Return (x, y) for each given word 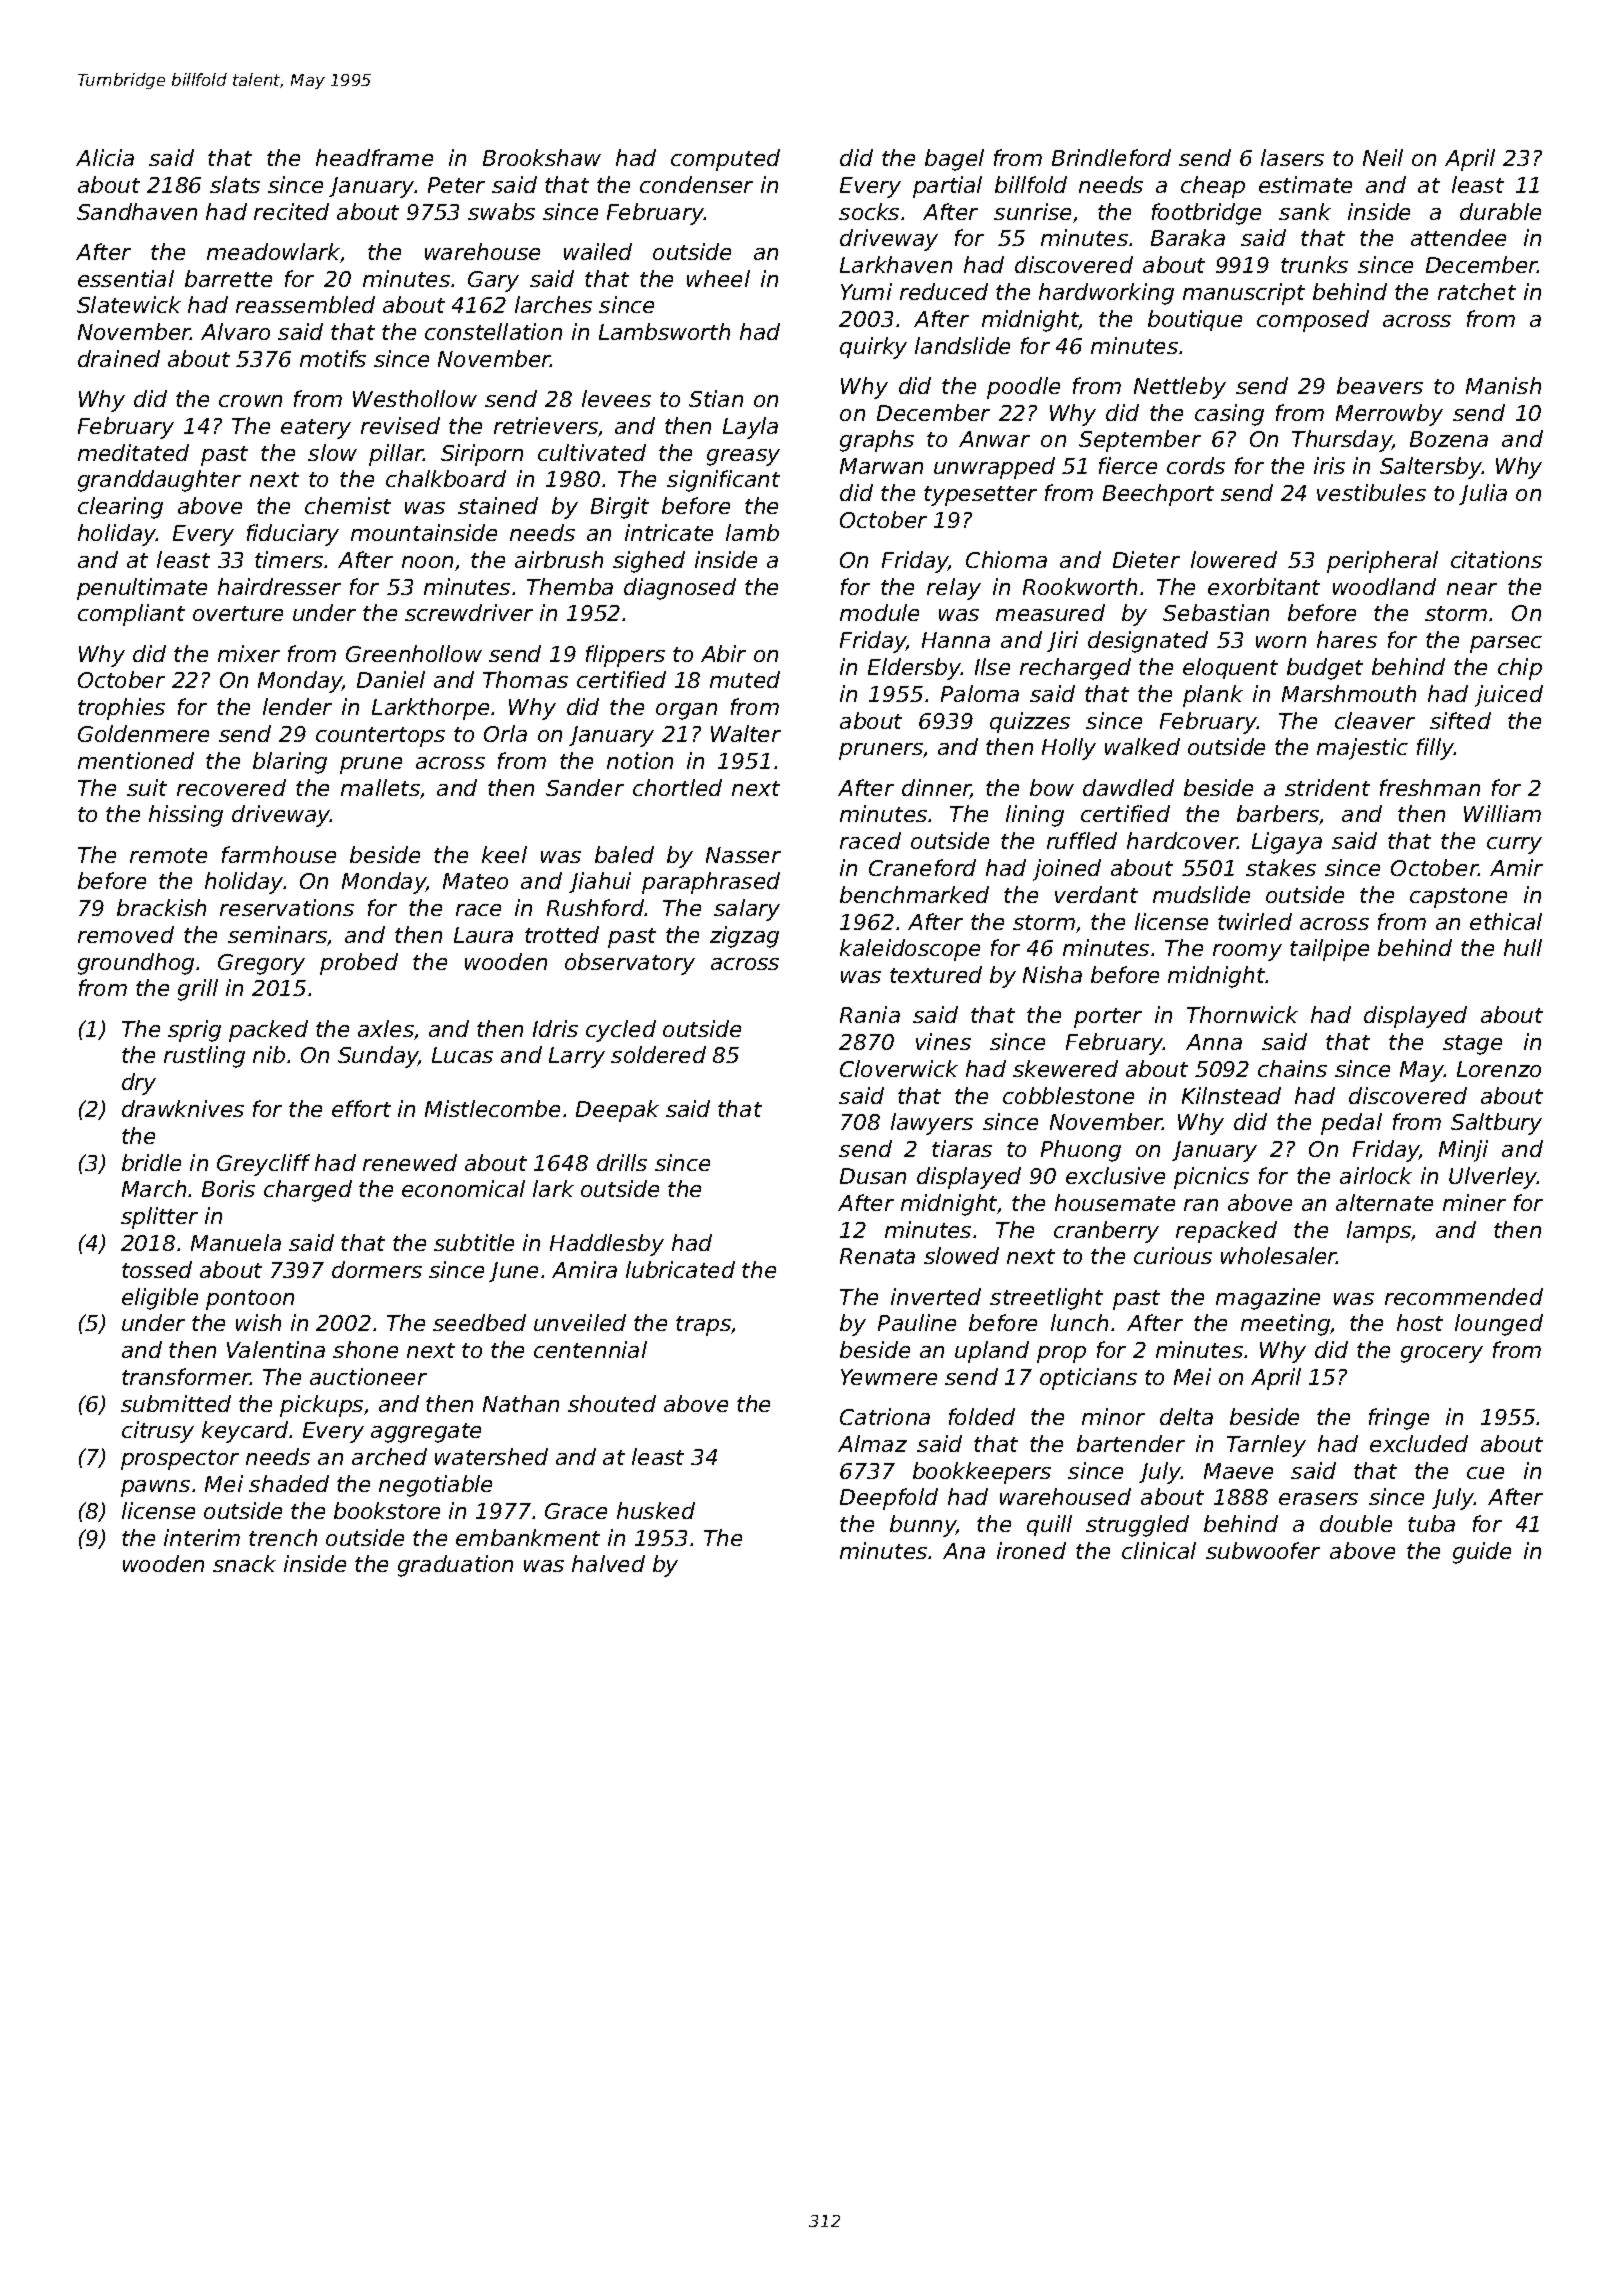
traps (703, 1326)
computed (725, 160)
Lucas (462, 1055)
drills (622, 1162)
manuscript (1244, 294)
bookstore (387, 1510)
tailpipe (1329, 950)
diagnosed (680, 589)
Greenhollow (414, 653)
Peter (456, 185)
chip (1520, 669)
